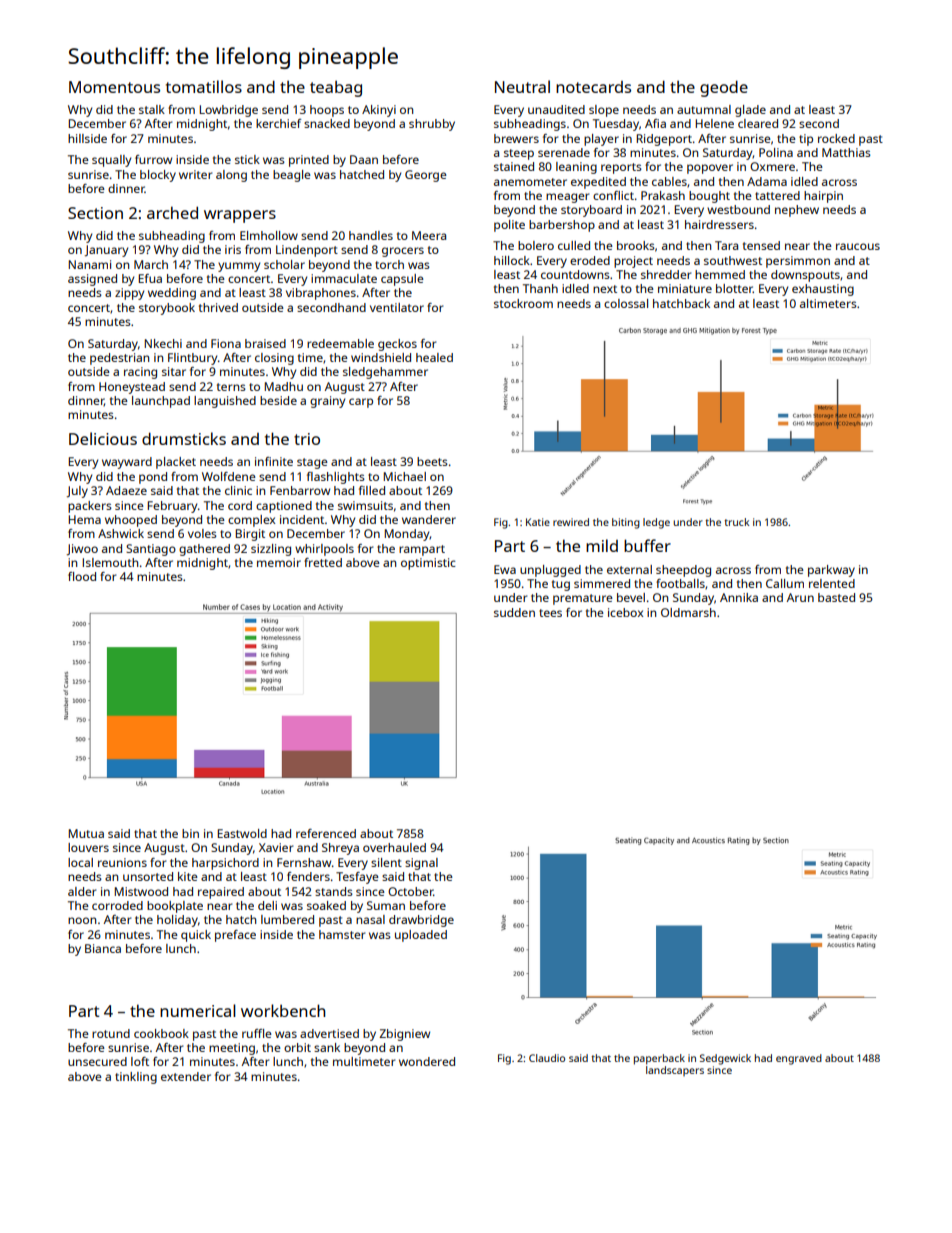 Image resolution: width=952 pixels, height=1233 pixels. I want to click on unsecured, so click(97, 1061).
